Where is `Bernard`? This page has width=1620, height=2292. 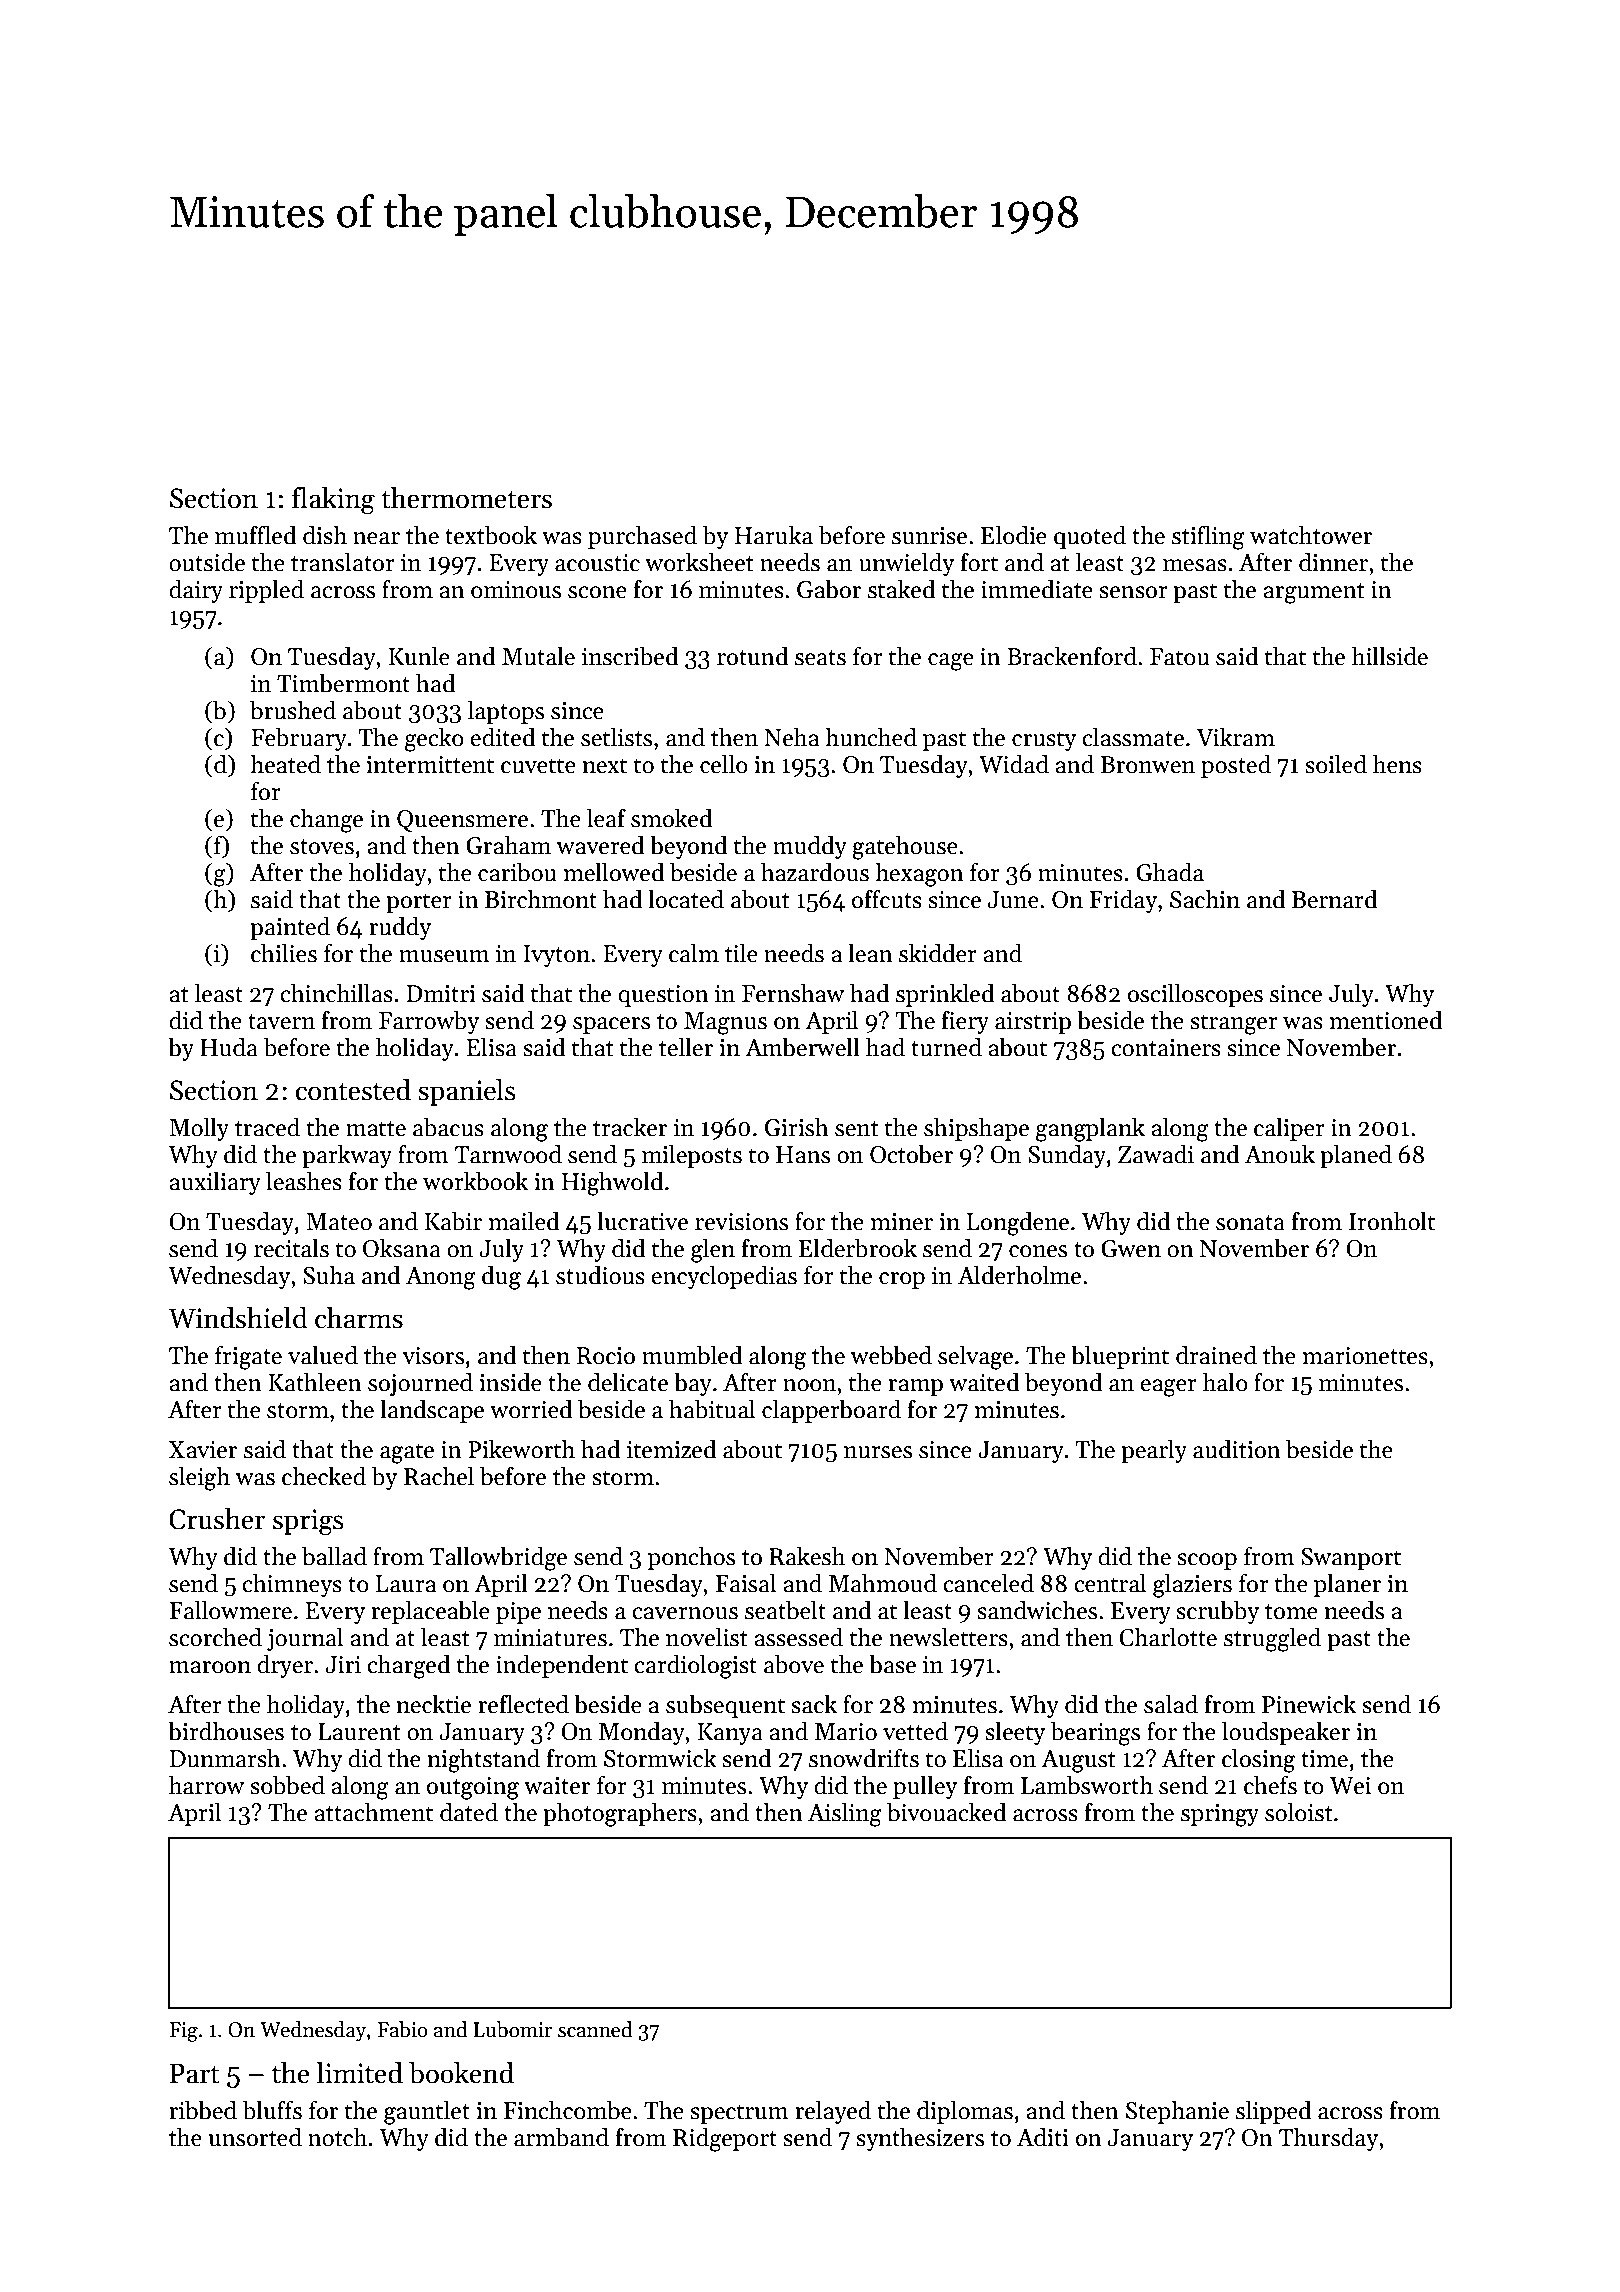 Bernard is located at coordinates (1335, 899).
